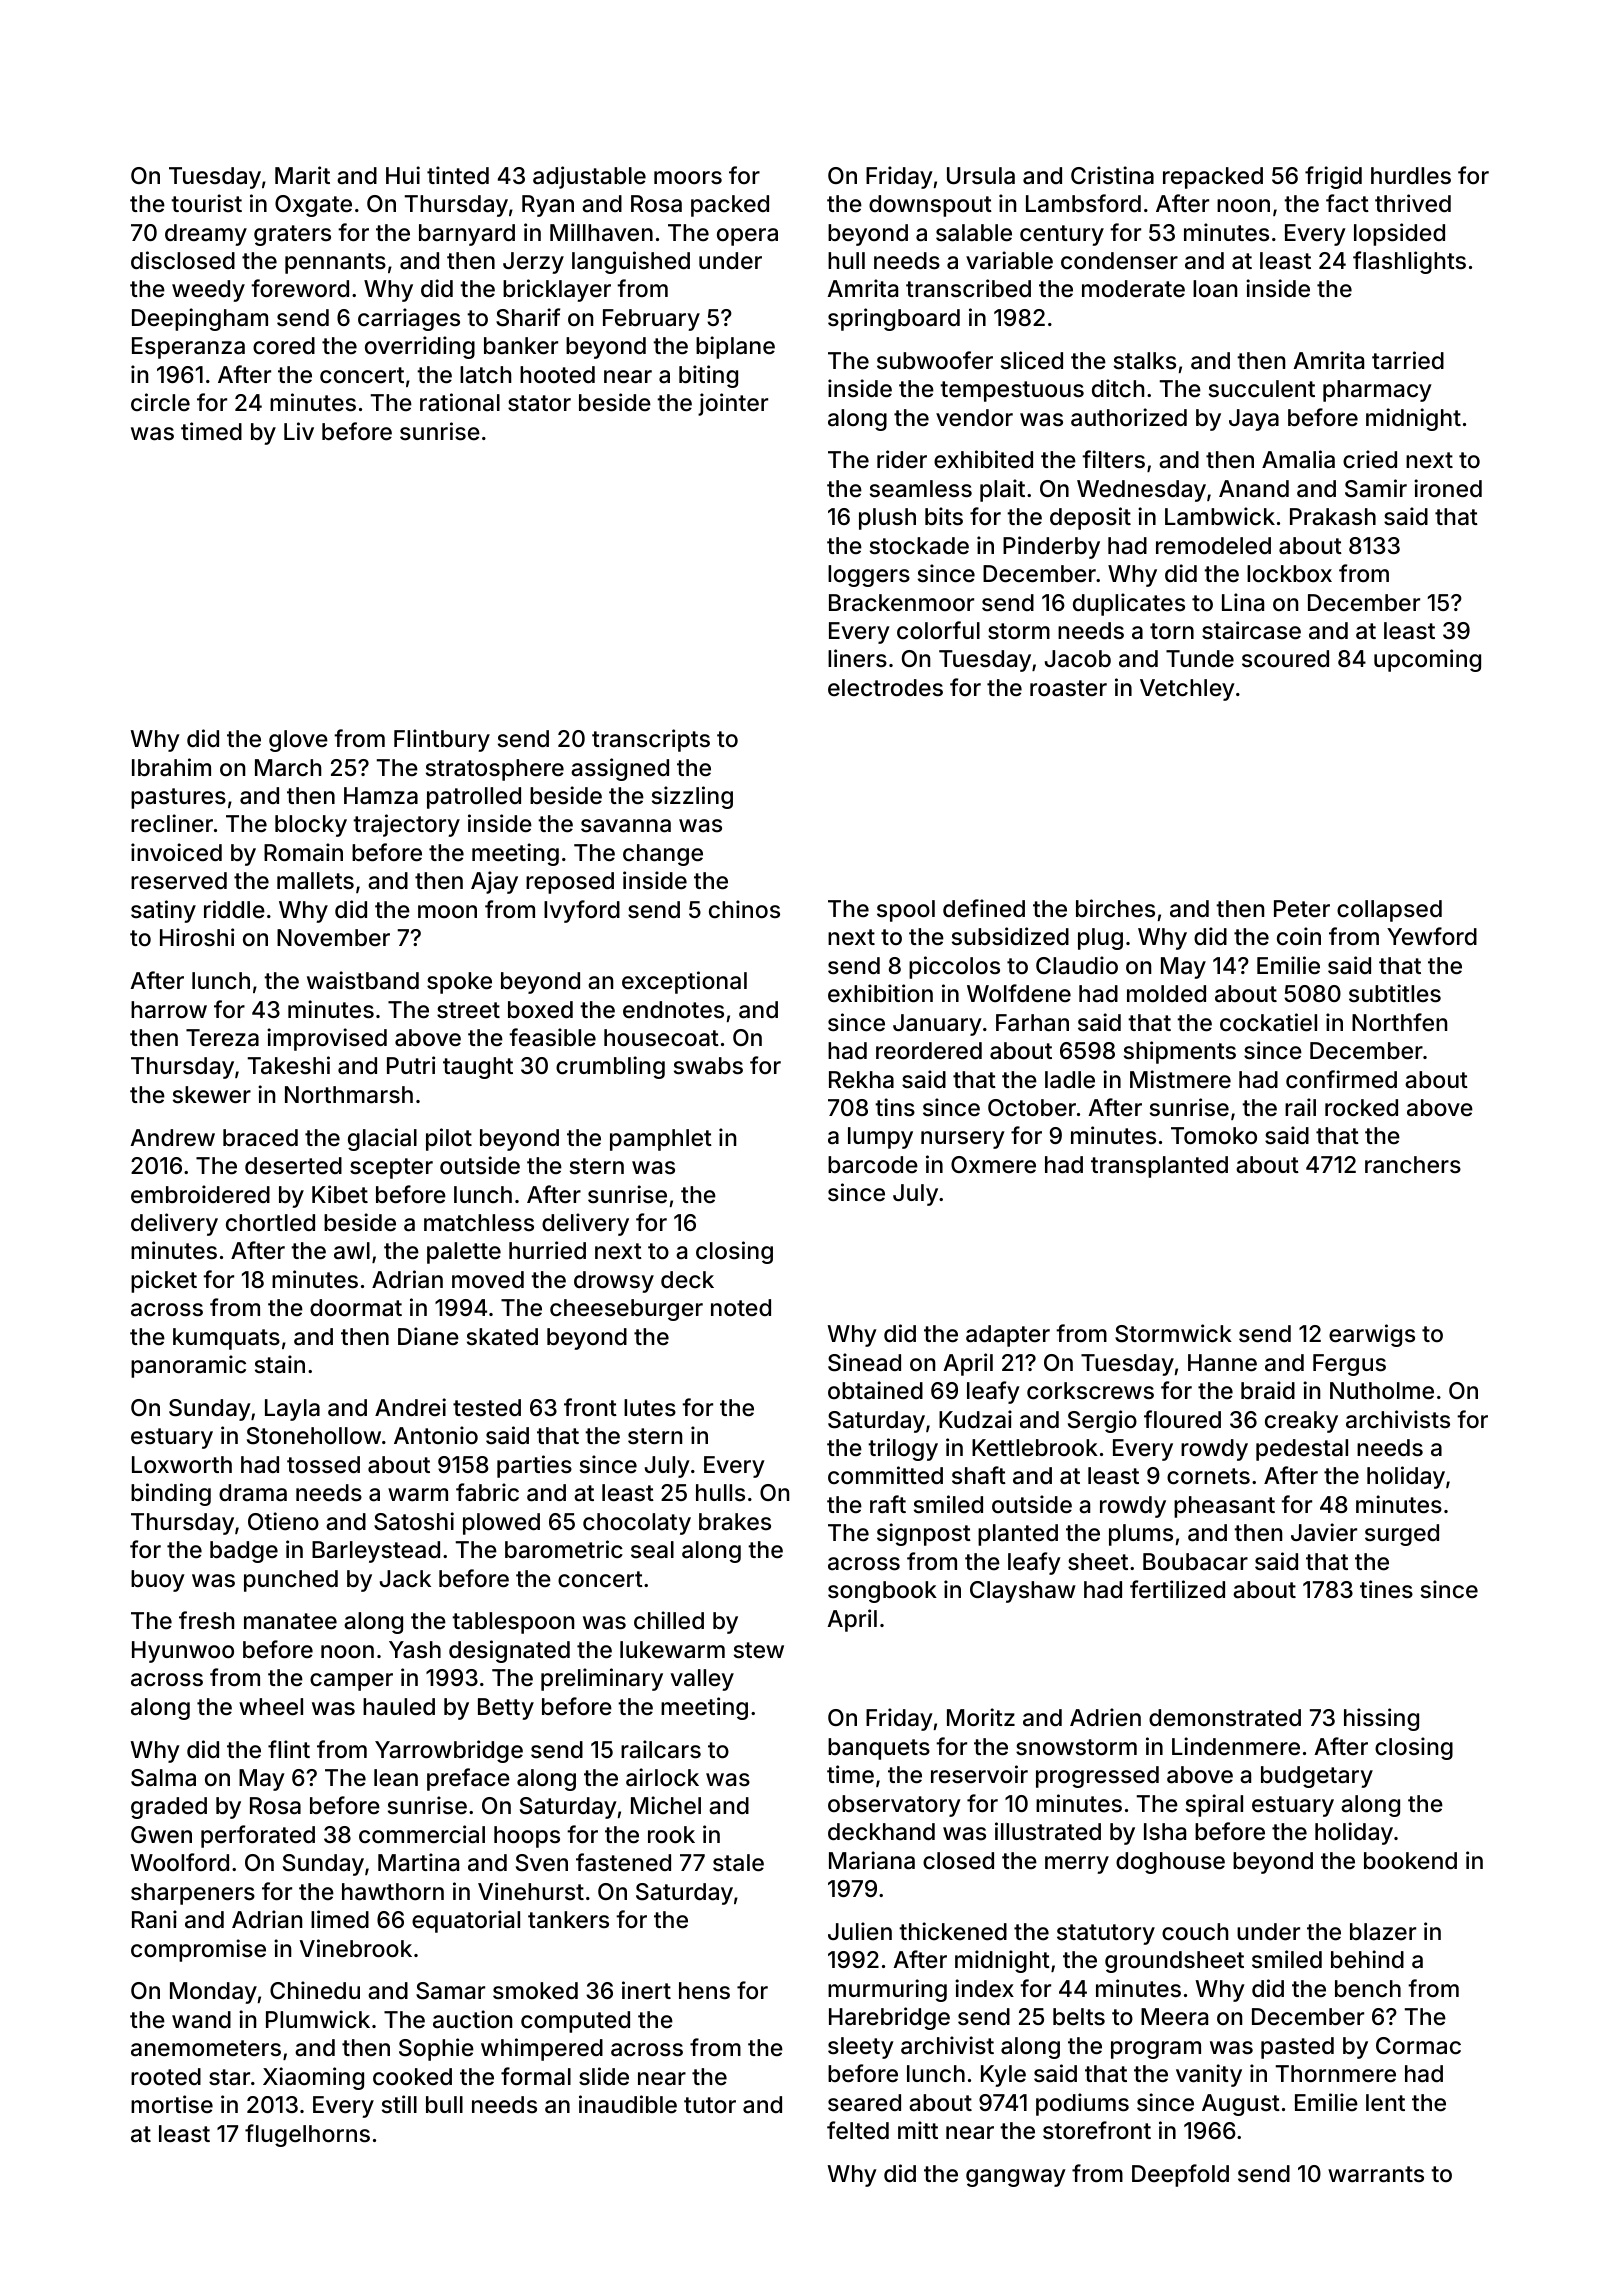 The image size is (1620, 2292). Describe the element at coordinates (467, 235) in the screenshot. I see `barnyard` at that location.
